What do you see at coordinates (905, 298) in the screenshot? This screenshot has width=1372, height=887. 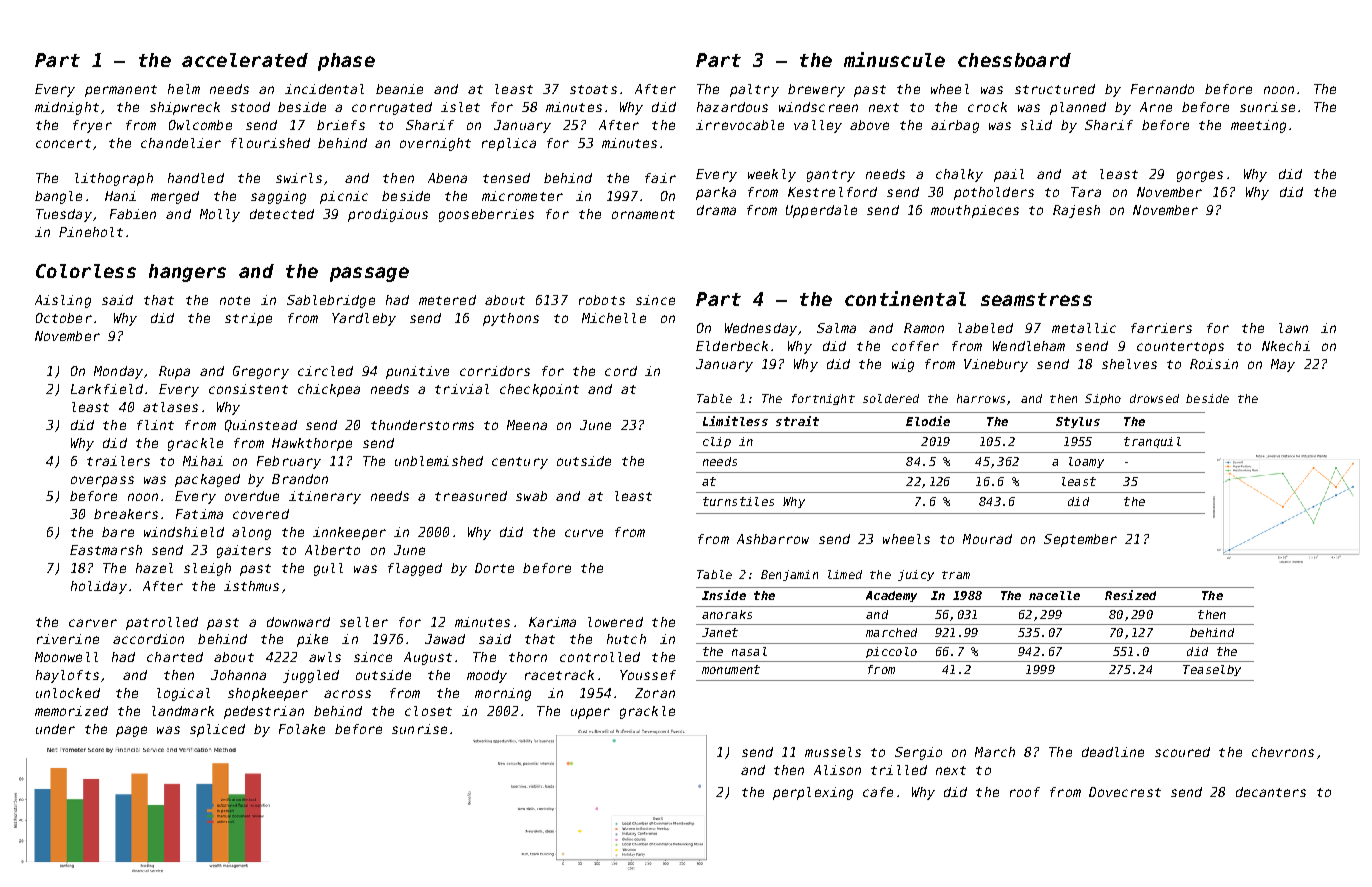 I see `continental` at bounding box center [905, 298].
